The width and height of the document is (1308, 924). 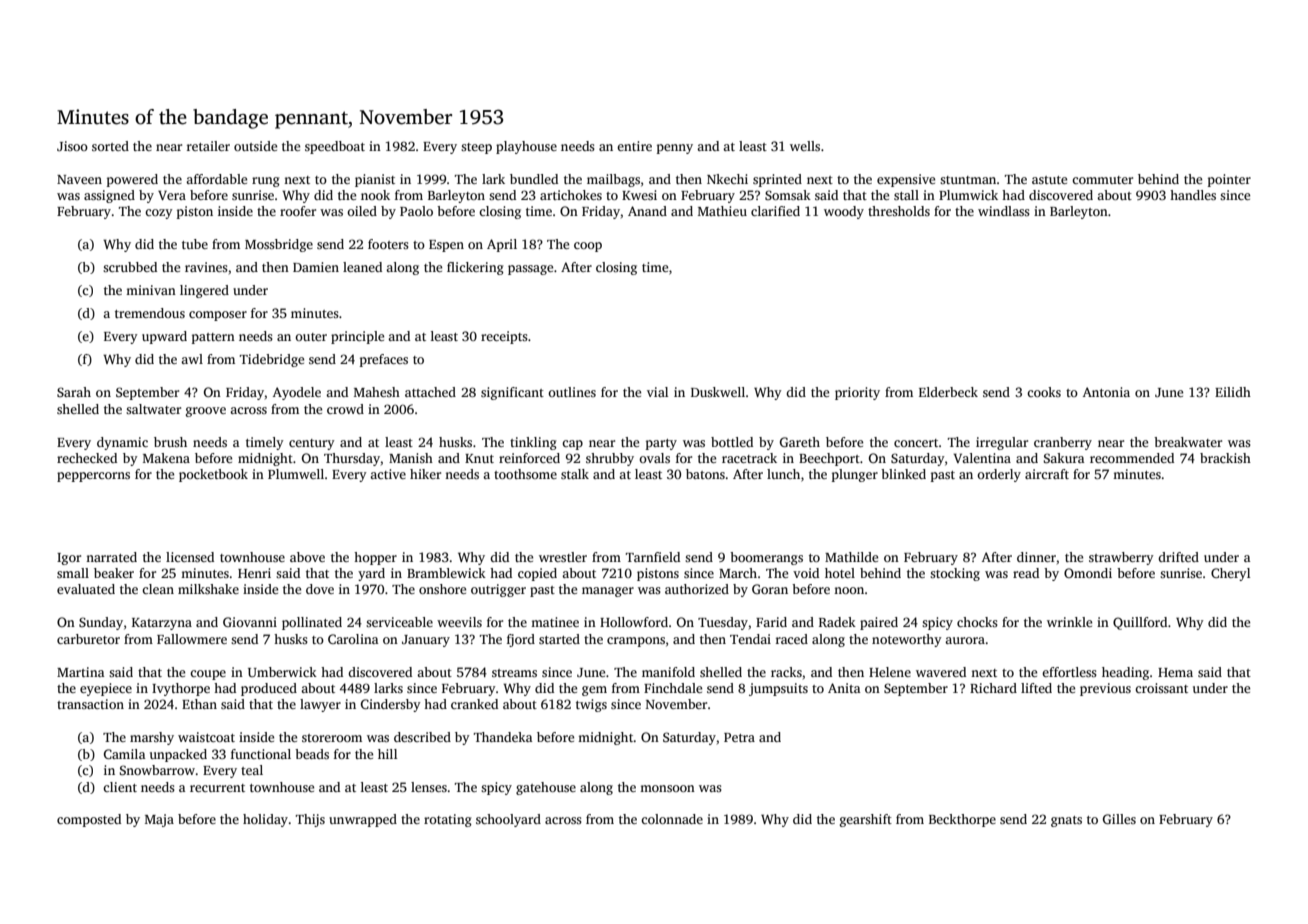 What do you see at coordinates (968, 180) in the document?
I see `stuntman` at bounding box center [968, 180].
